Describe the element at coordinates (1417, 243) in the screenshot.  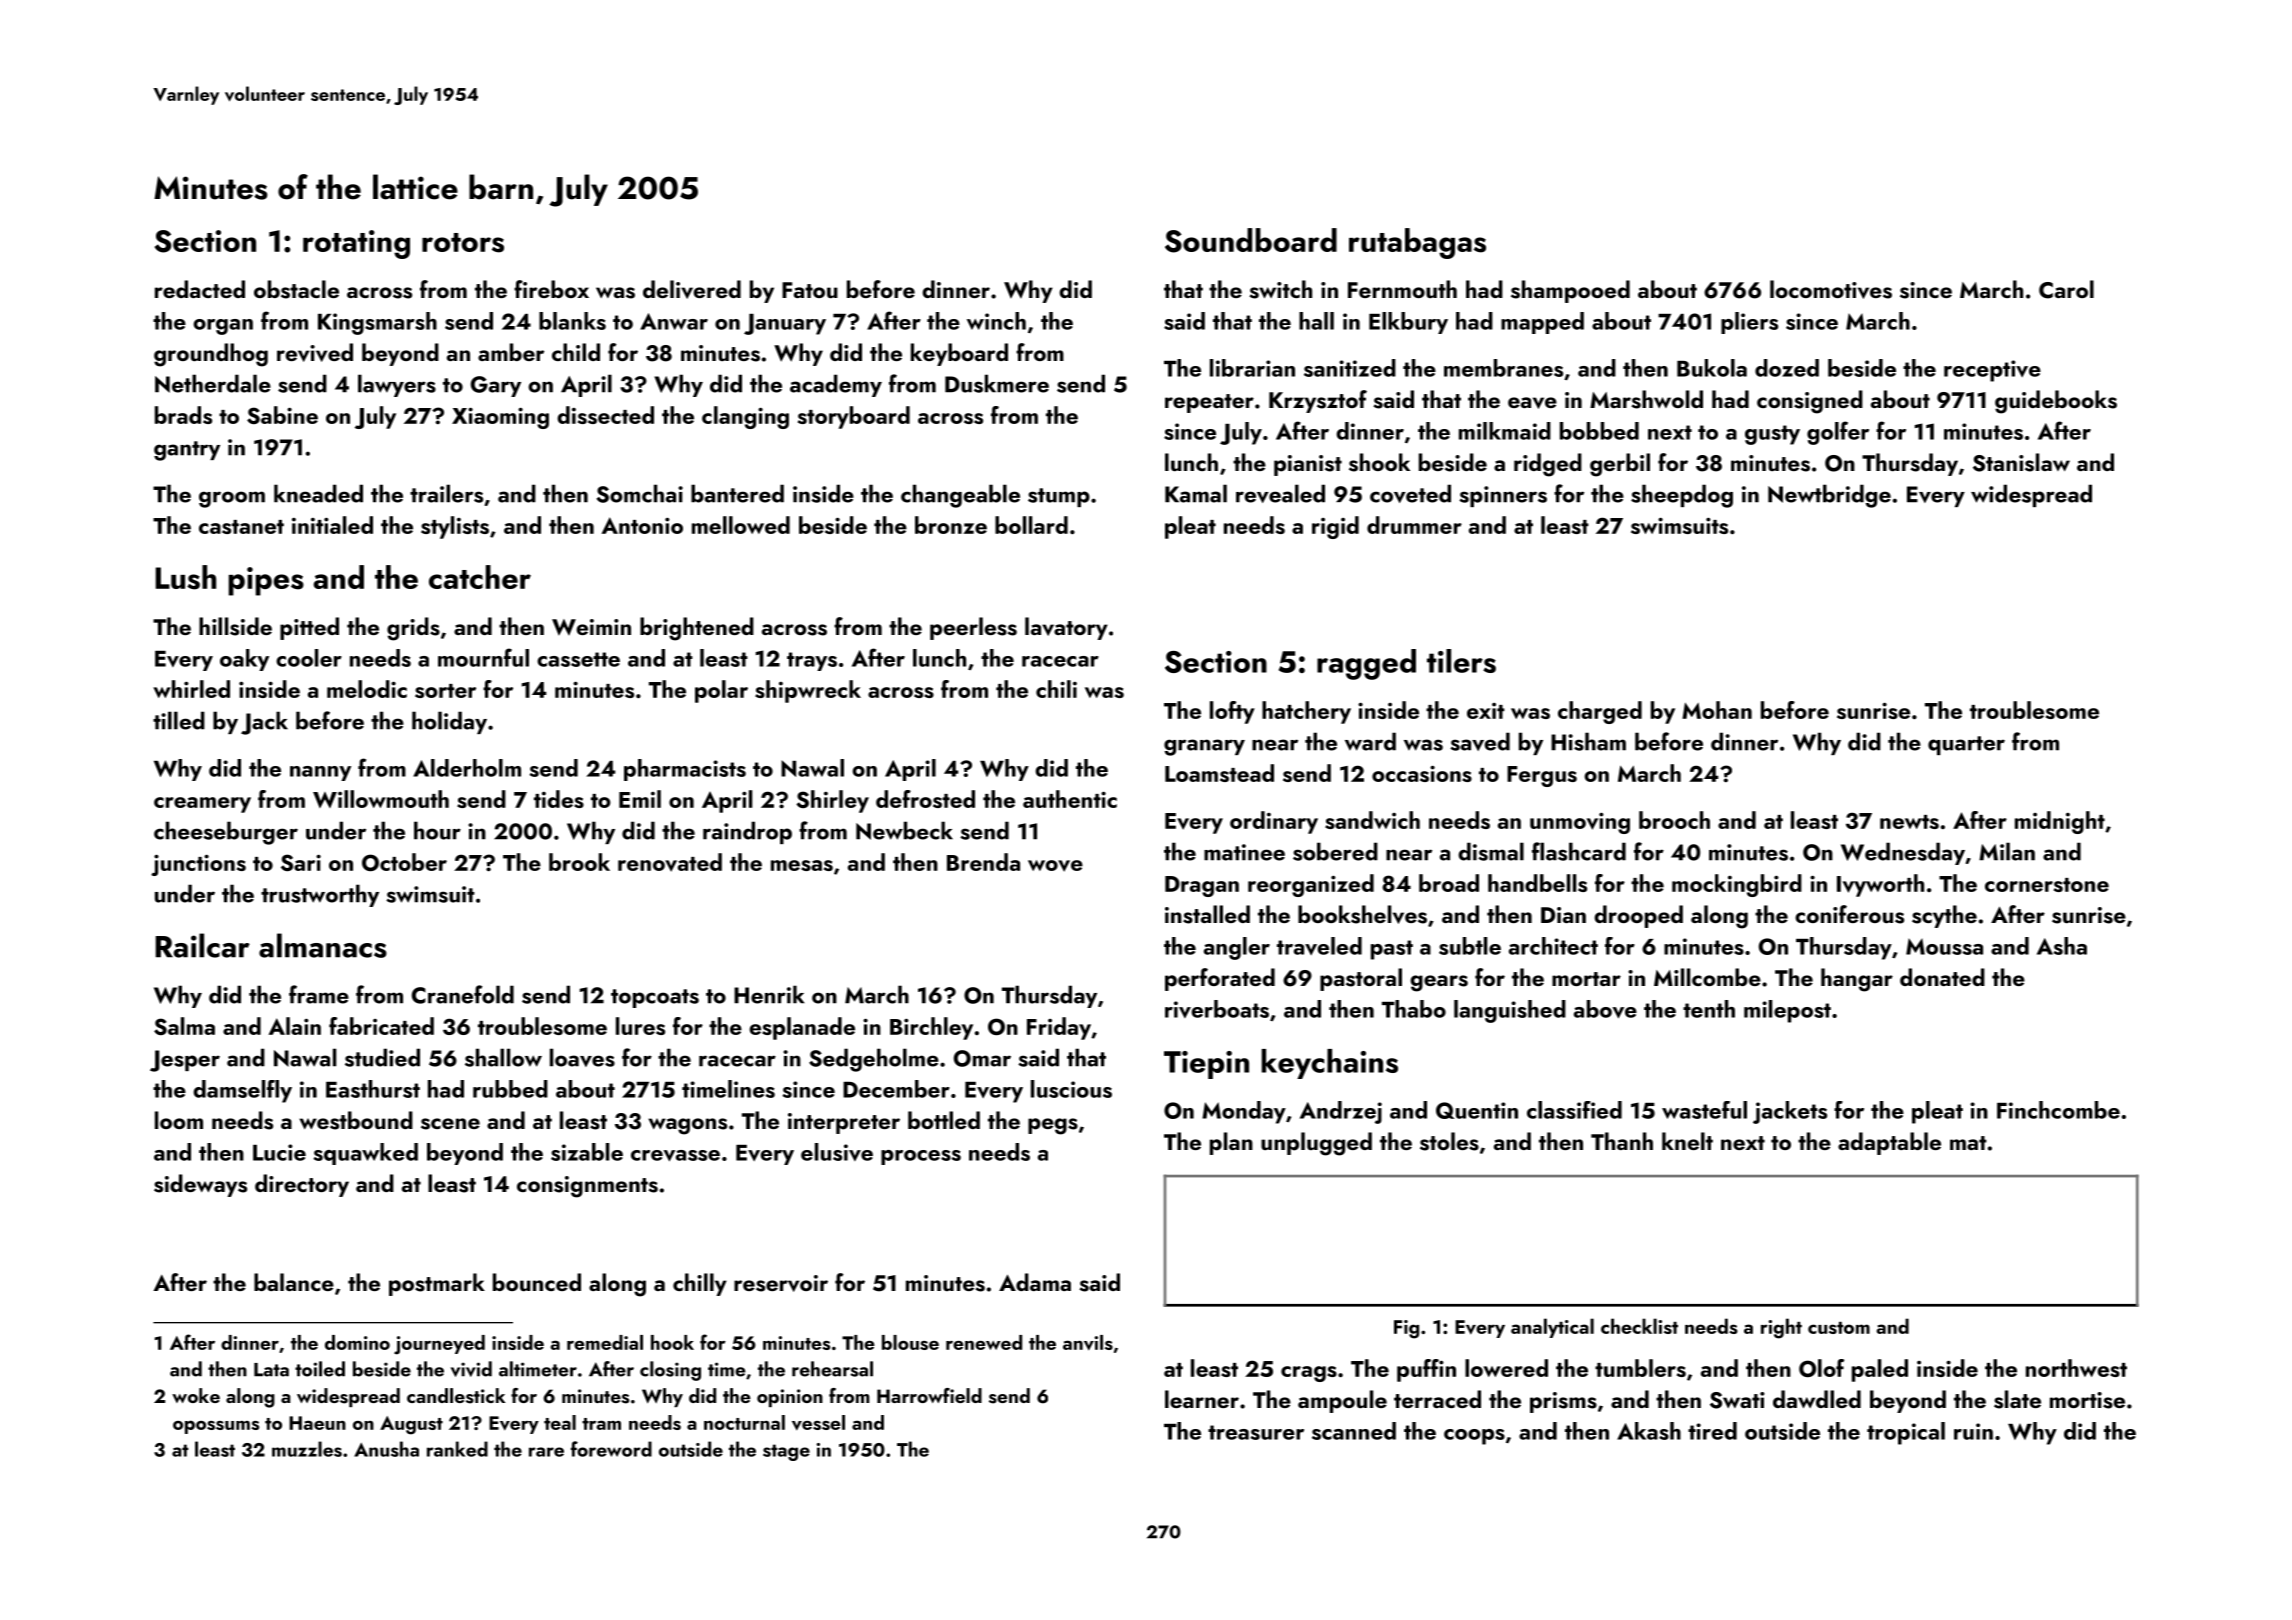
I see `rutabagas` at that location.
